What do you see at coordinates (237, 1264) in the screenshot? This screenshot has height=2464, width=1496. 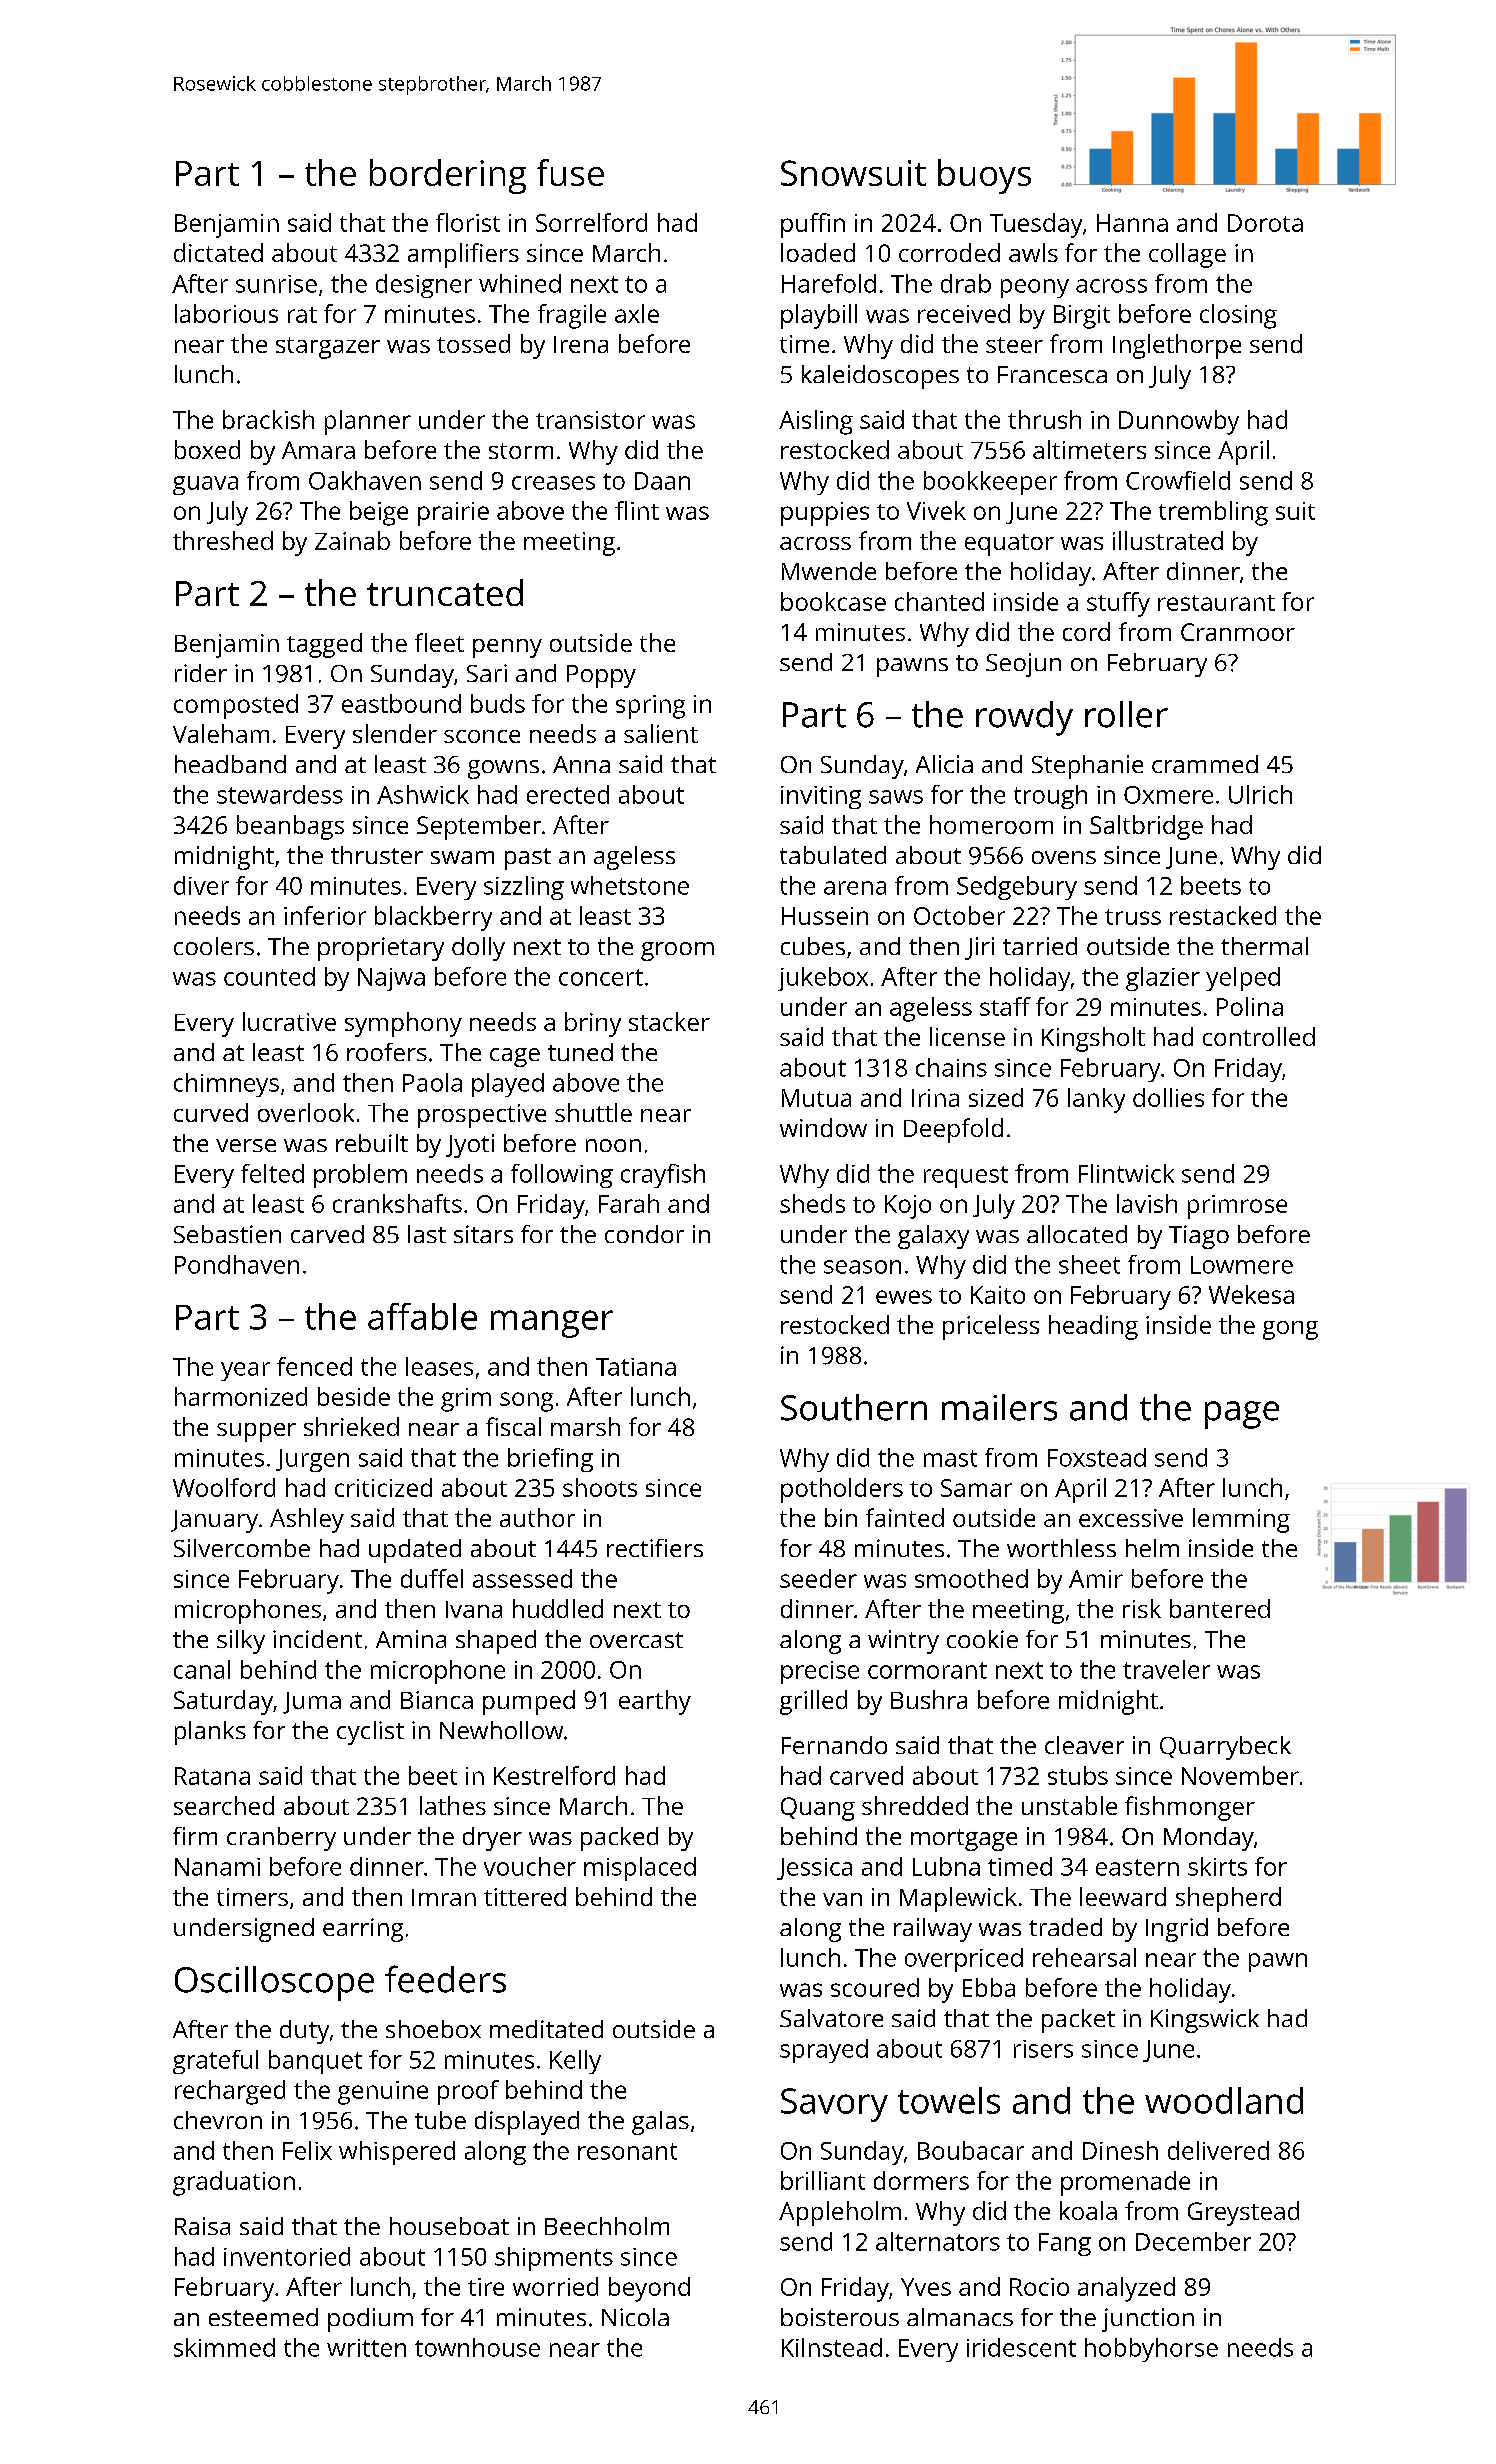 I see `Pondhaven` at bounding box center [237, 1264].
